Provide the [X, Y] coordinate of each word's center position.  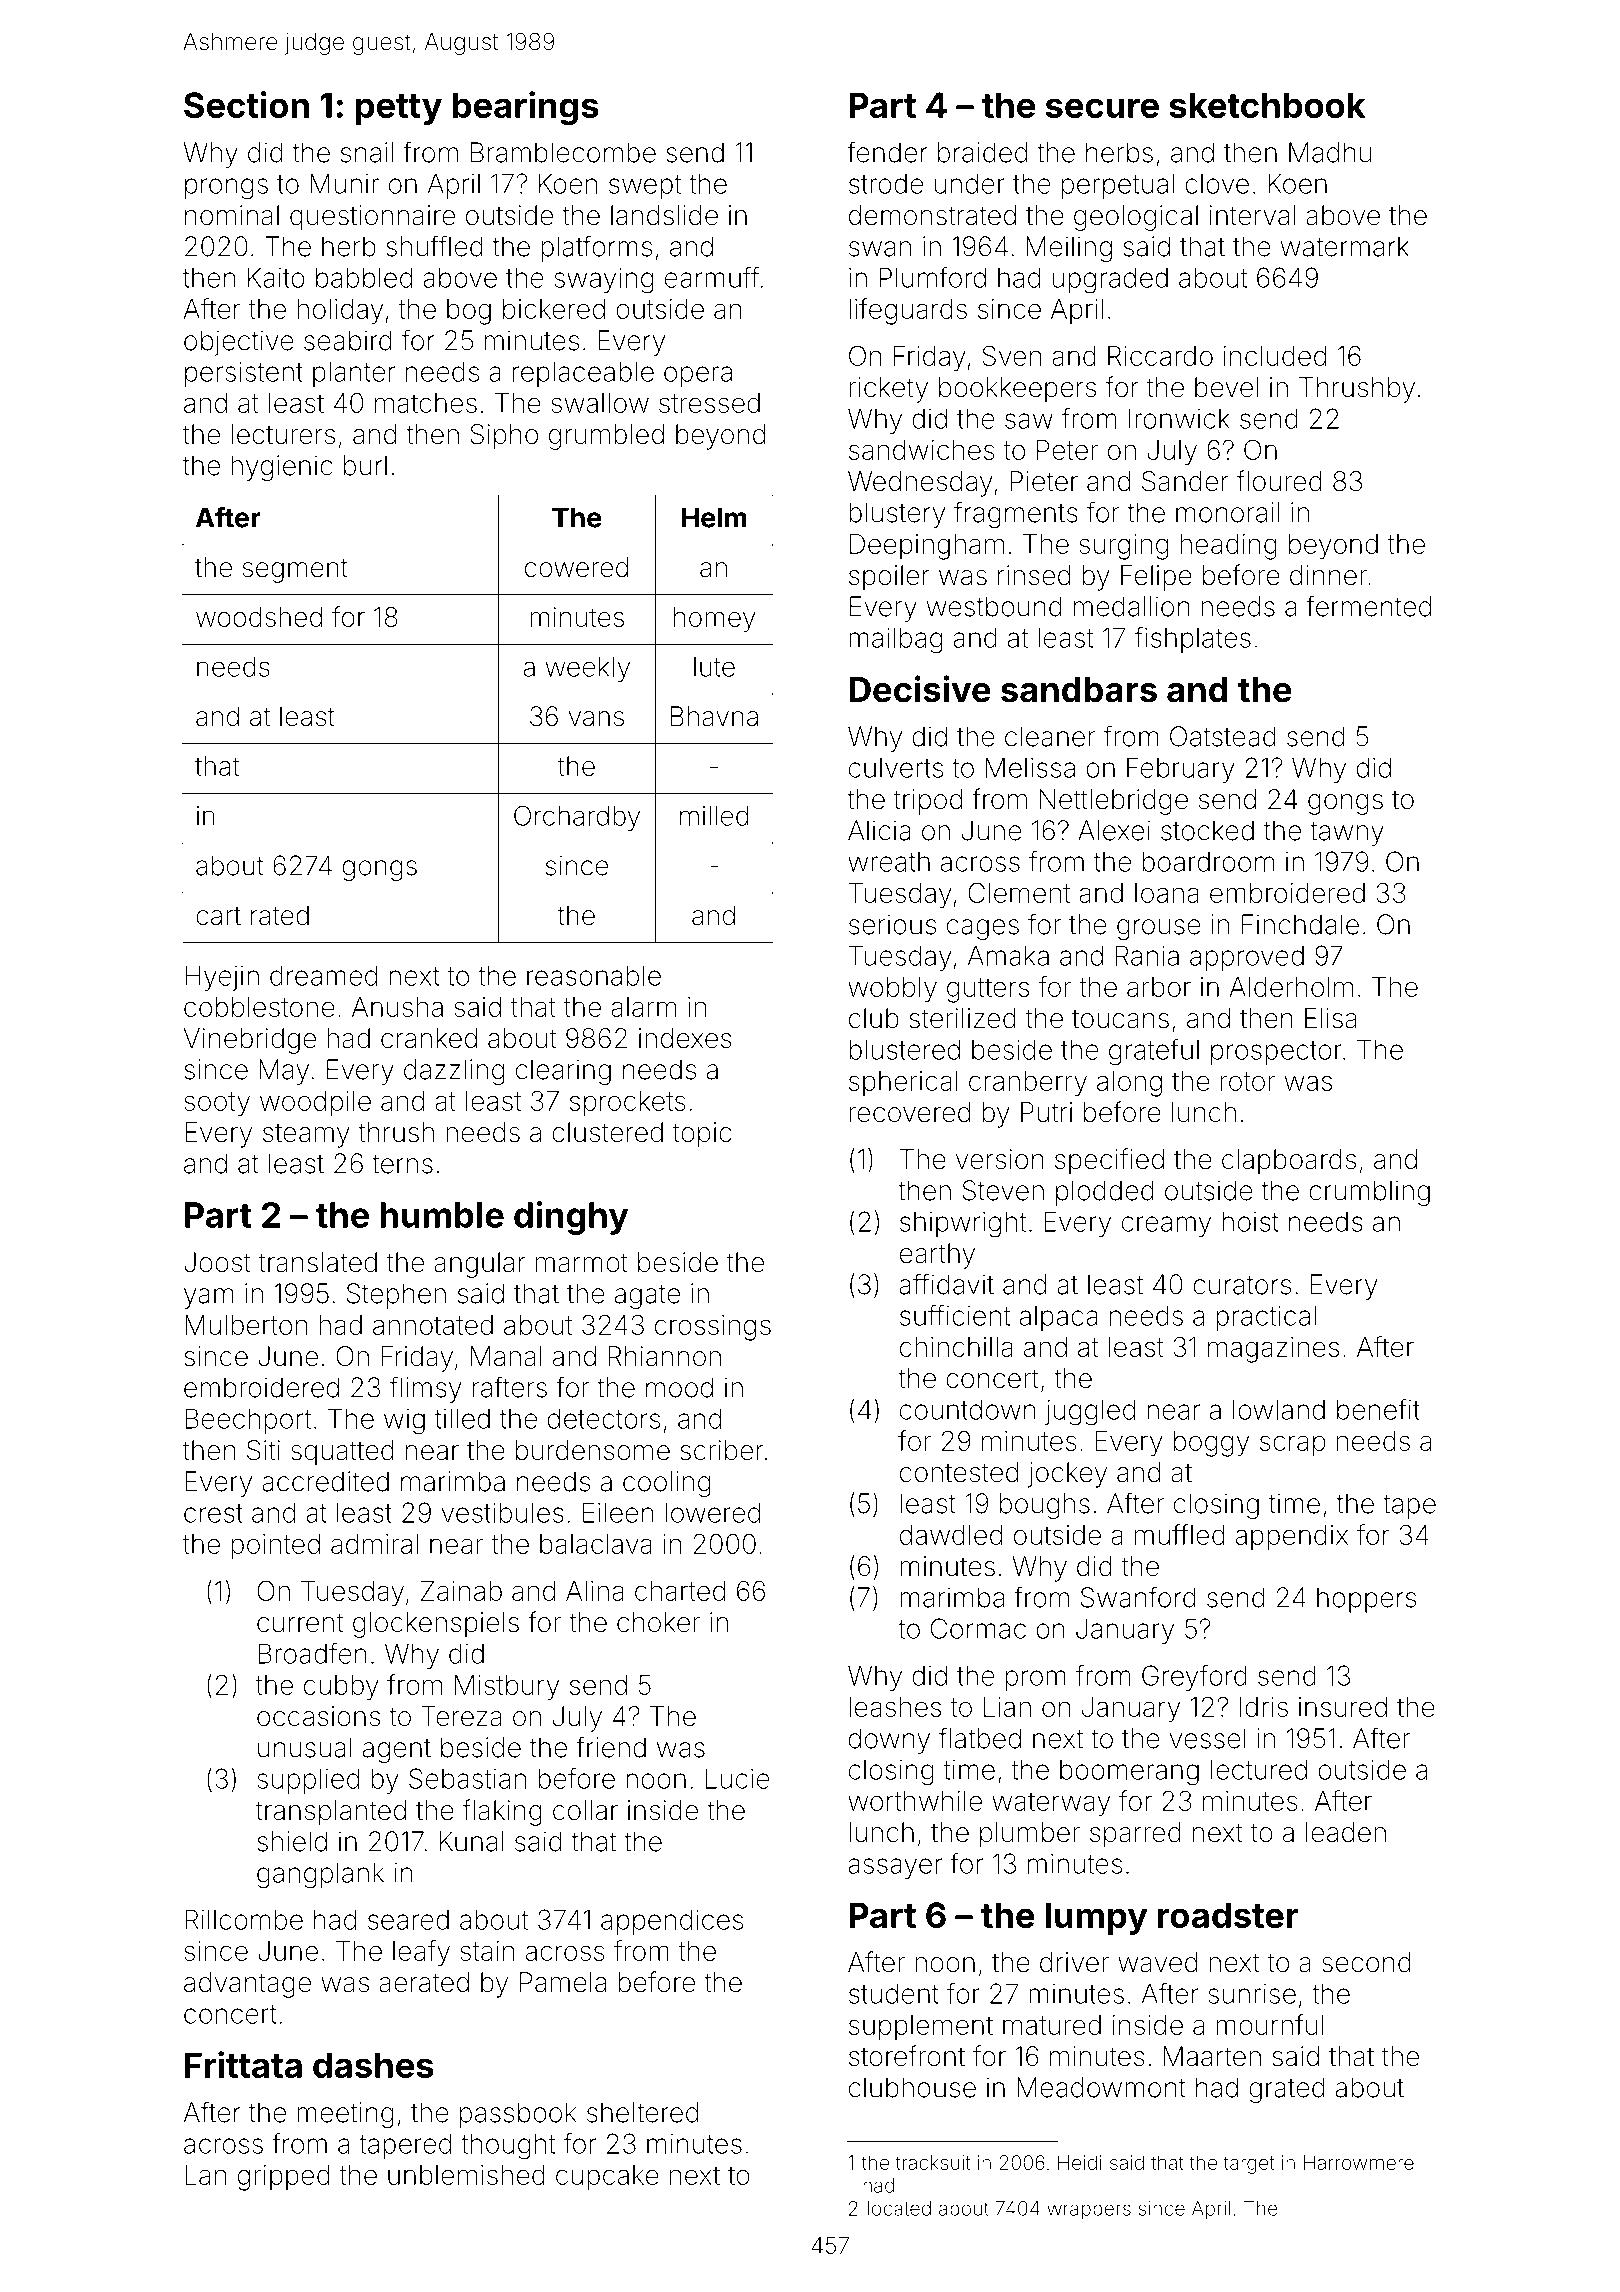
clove [1217, 184]
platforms [596, 248]
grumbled [606, 437]
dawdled [951, 1535]
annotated [433, 1325]
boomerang [1129, 1773]
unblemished [466, 2175]
